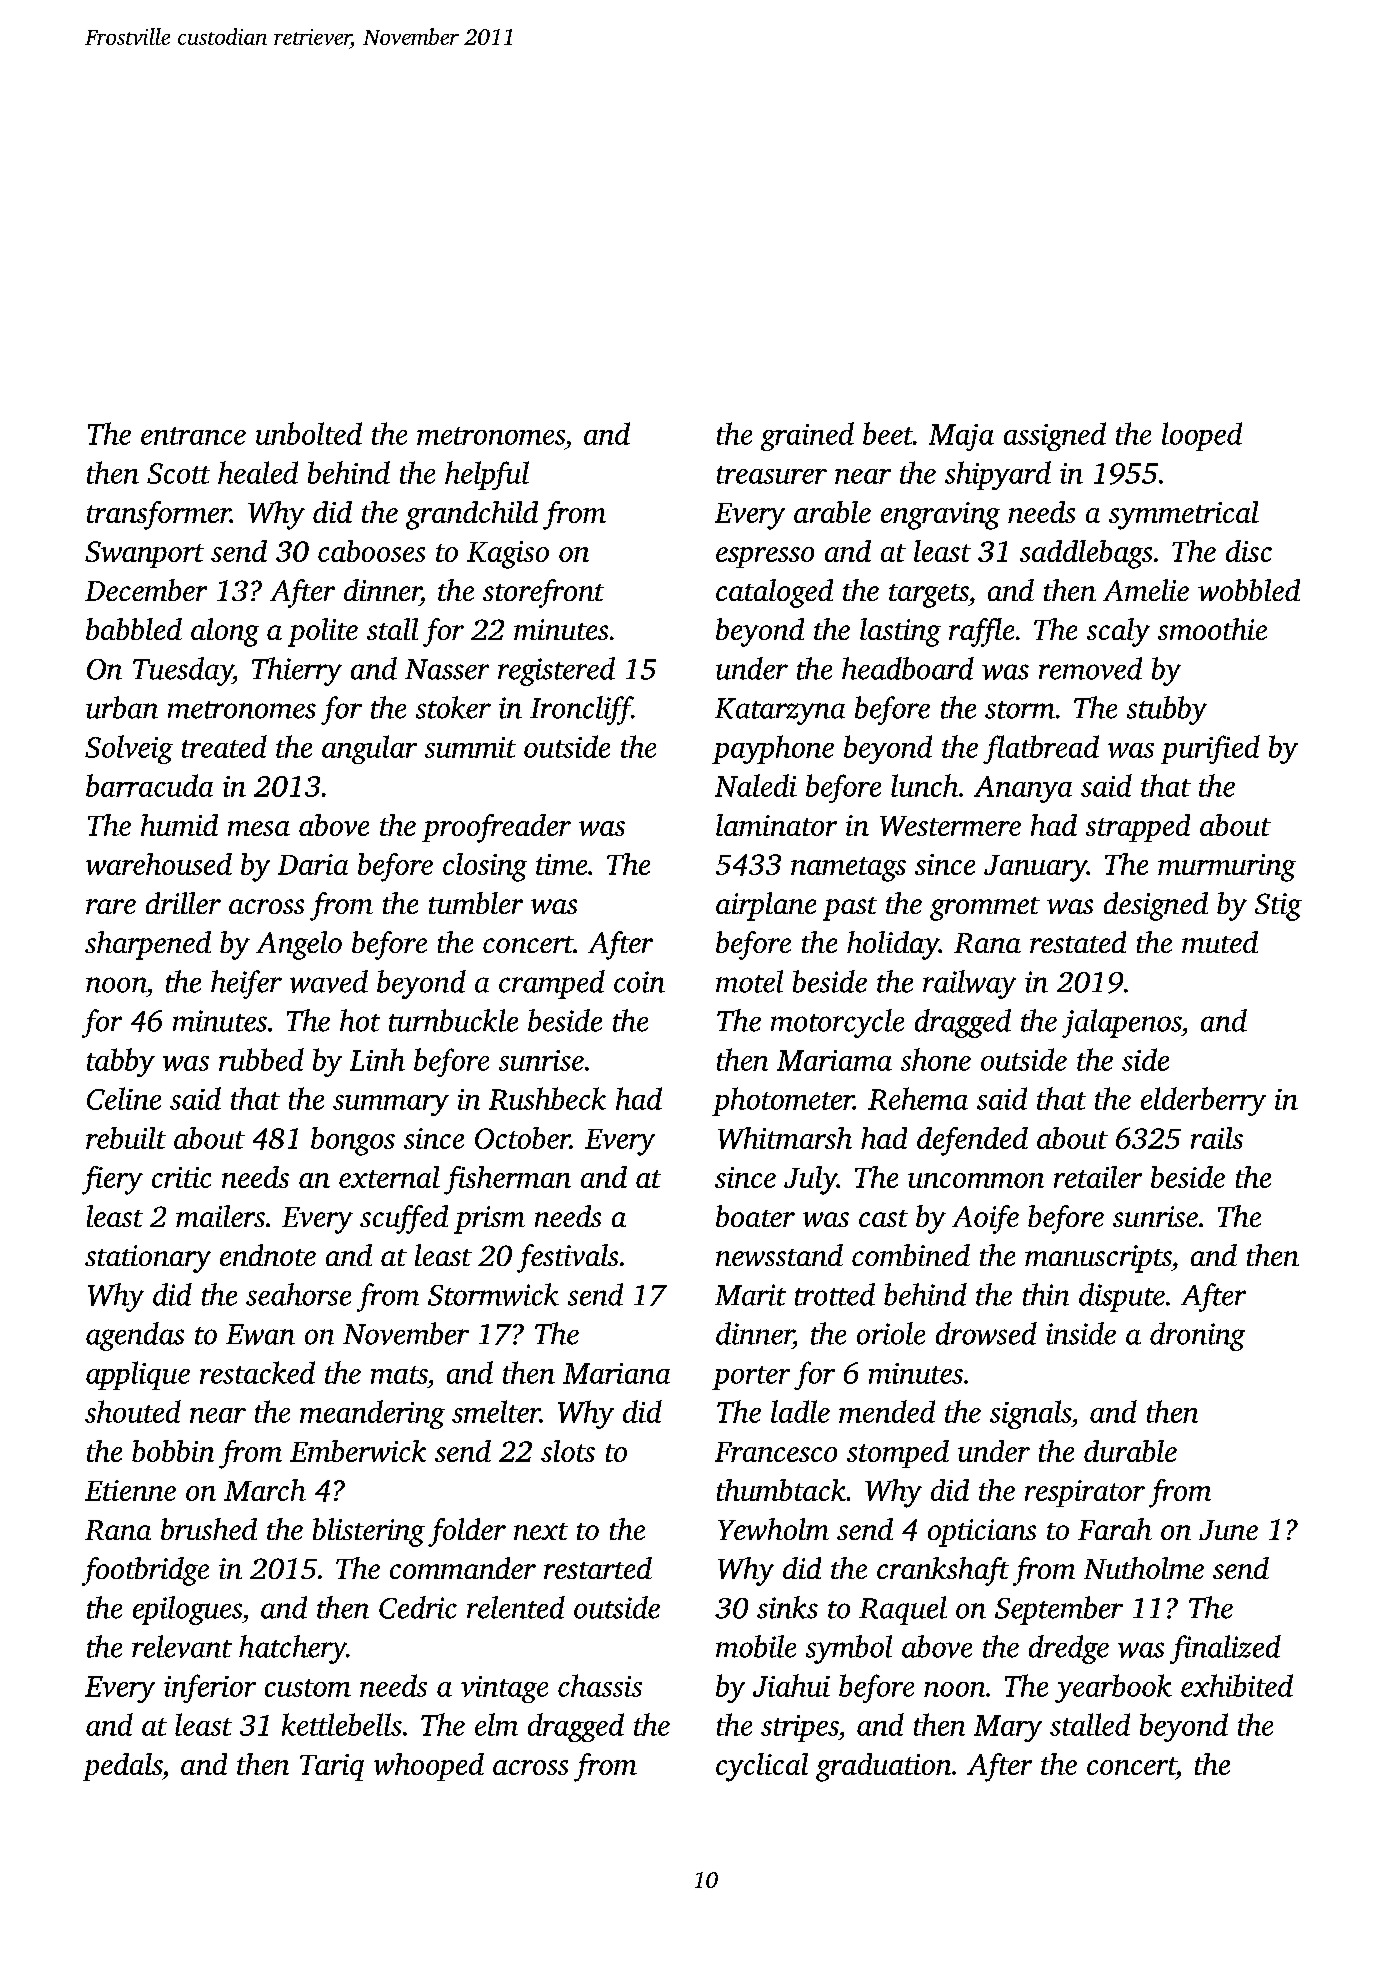 This document has height=1969, width=1386. What do you see at coordinates (561, 864) in the document?
I see `time` at bounding box center [561, 864].
